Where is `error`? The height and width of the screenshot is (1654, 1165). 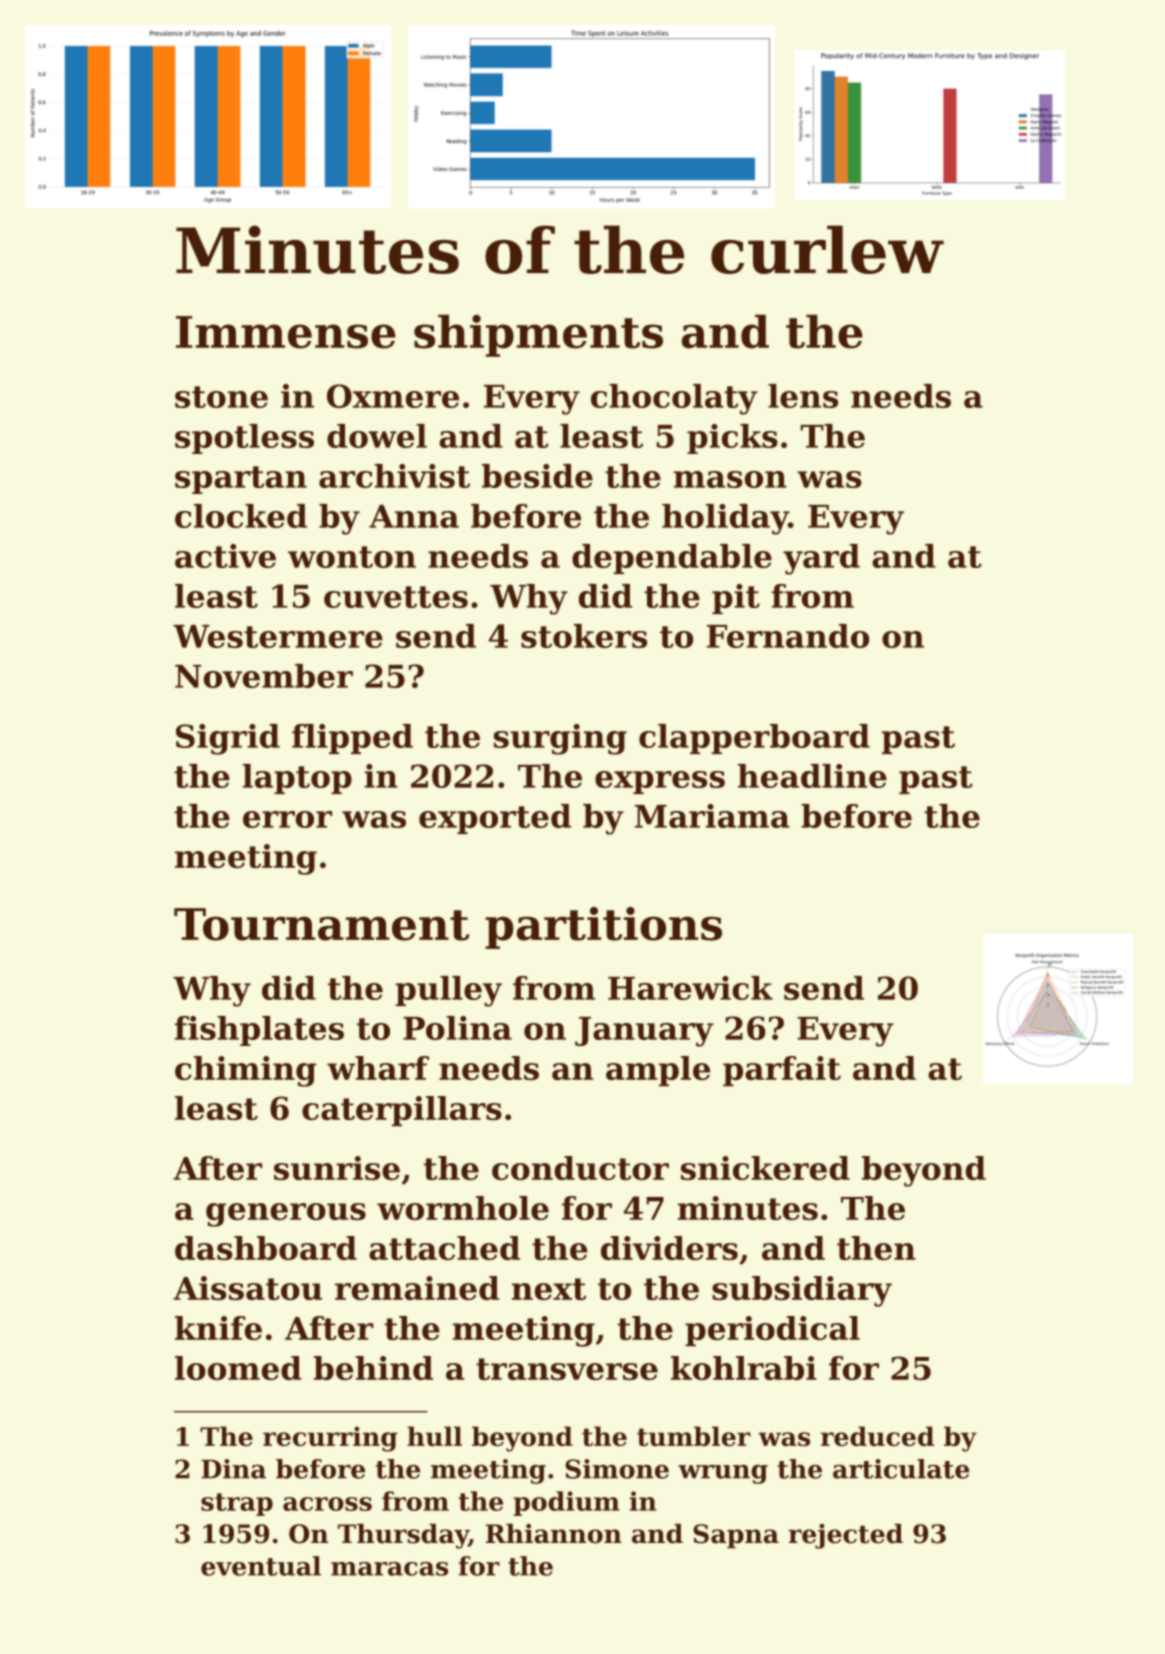
error is located at coordinates (287, 819).
